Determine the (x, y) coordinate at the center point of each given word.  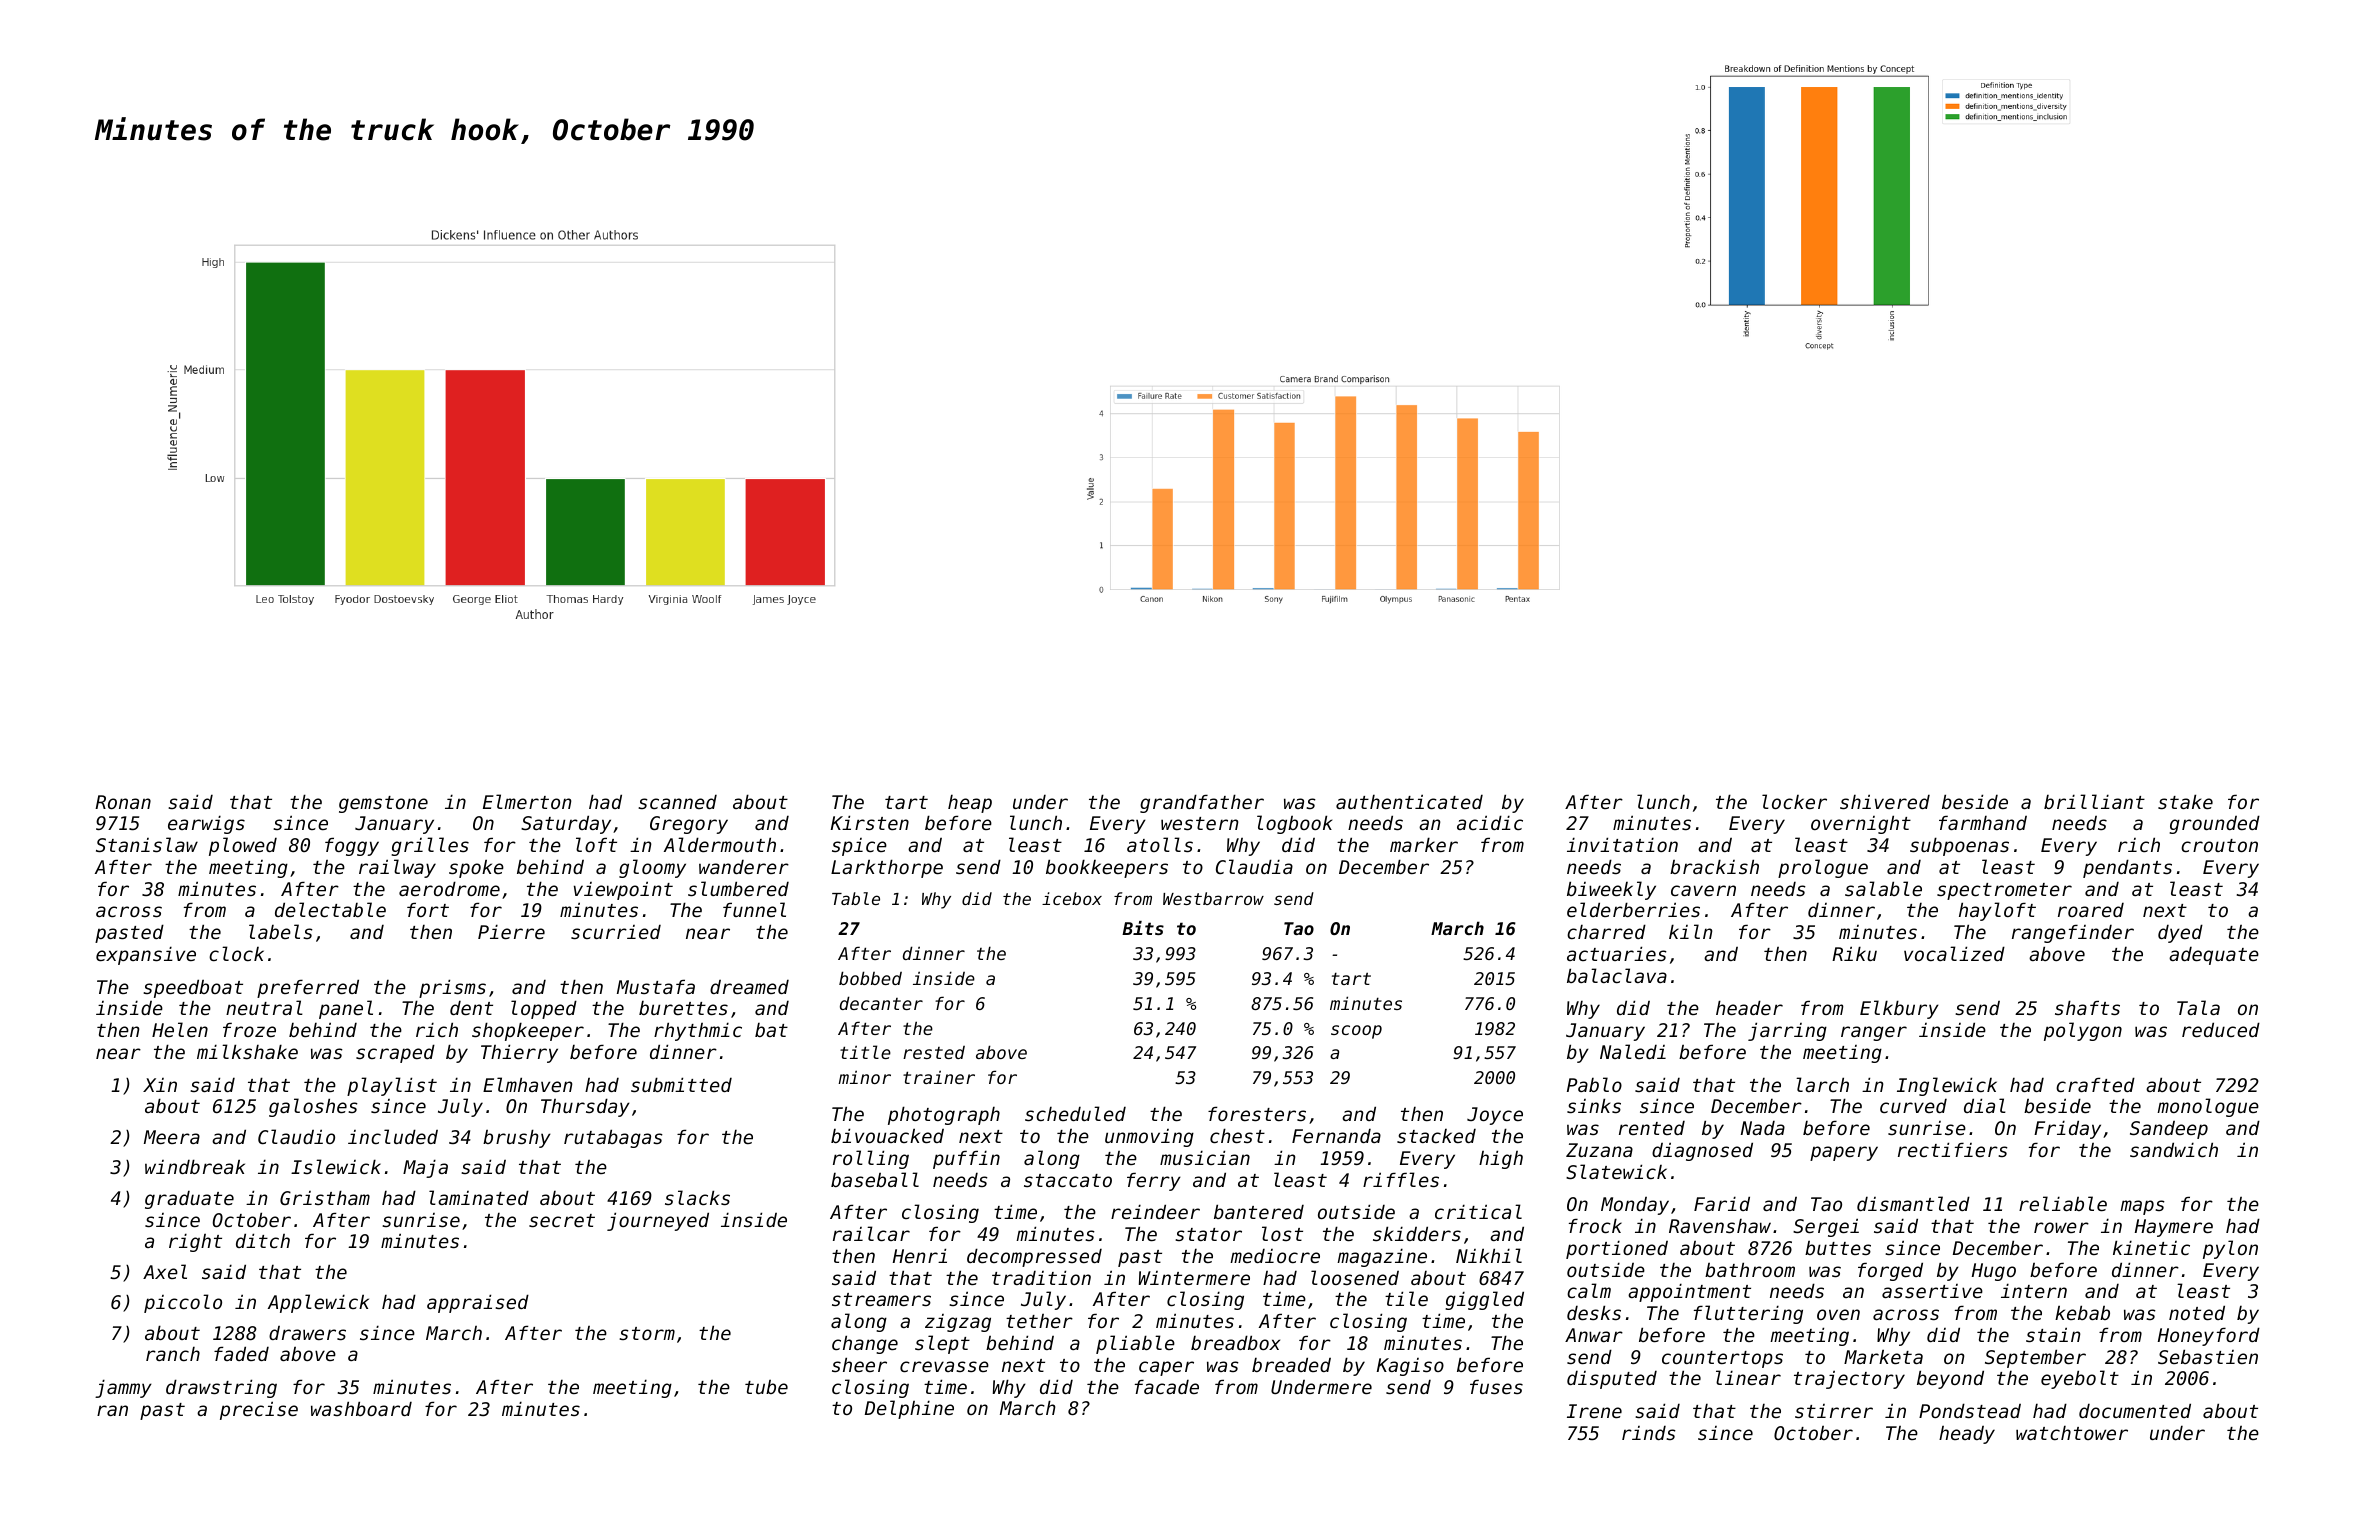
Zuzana (1599, 1150)
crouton (2219, 845)
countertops (1722, 1359)
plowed (243, 846)
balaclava (1617, 975)
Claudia (1254, 866)
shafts (2087, 1007)
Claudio (296, 1136)
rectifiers (1953, 1149)
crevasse (944, 1366)
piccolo (183, 1303)
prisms (452, 988)
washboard (361, 1408)
